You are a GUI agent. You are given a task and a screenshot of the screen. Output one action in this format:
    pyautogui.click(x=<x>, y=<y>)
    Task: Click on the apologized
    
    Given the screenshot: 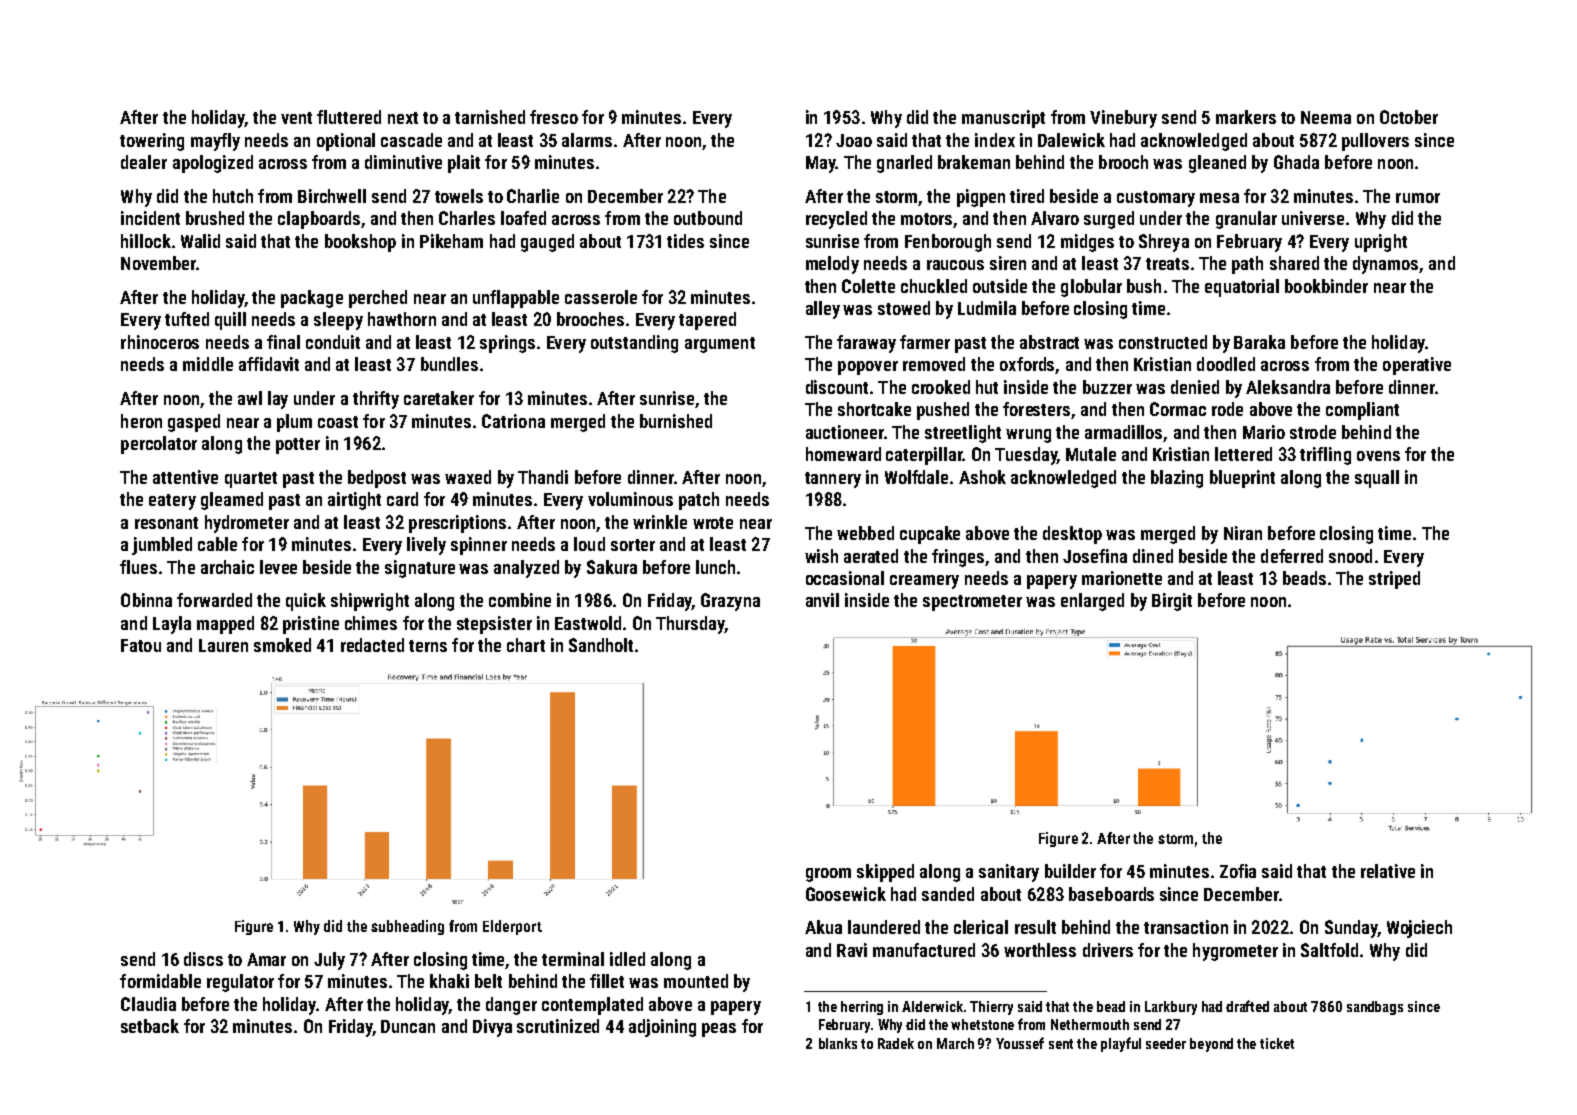 What is the action you would take?
    pyautogui.click(x=213, y=164)
